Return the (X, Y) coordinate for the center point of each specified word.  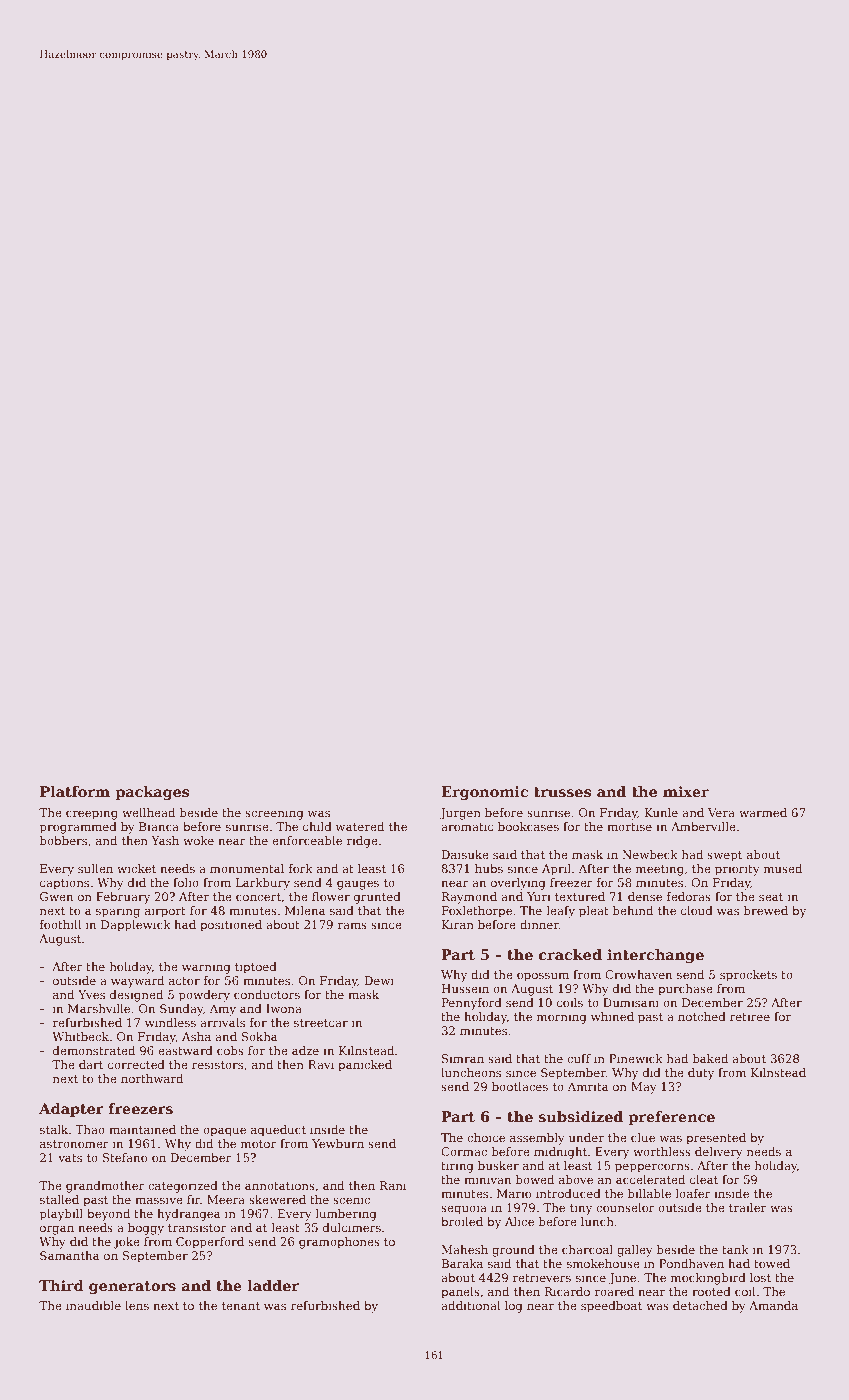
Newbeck (650, 854)
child (317, 826)
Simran (463, 1058)
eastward (185, 1050)
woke (198, 840)
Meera (226, 1199)
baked (710, 1058)
